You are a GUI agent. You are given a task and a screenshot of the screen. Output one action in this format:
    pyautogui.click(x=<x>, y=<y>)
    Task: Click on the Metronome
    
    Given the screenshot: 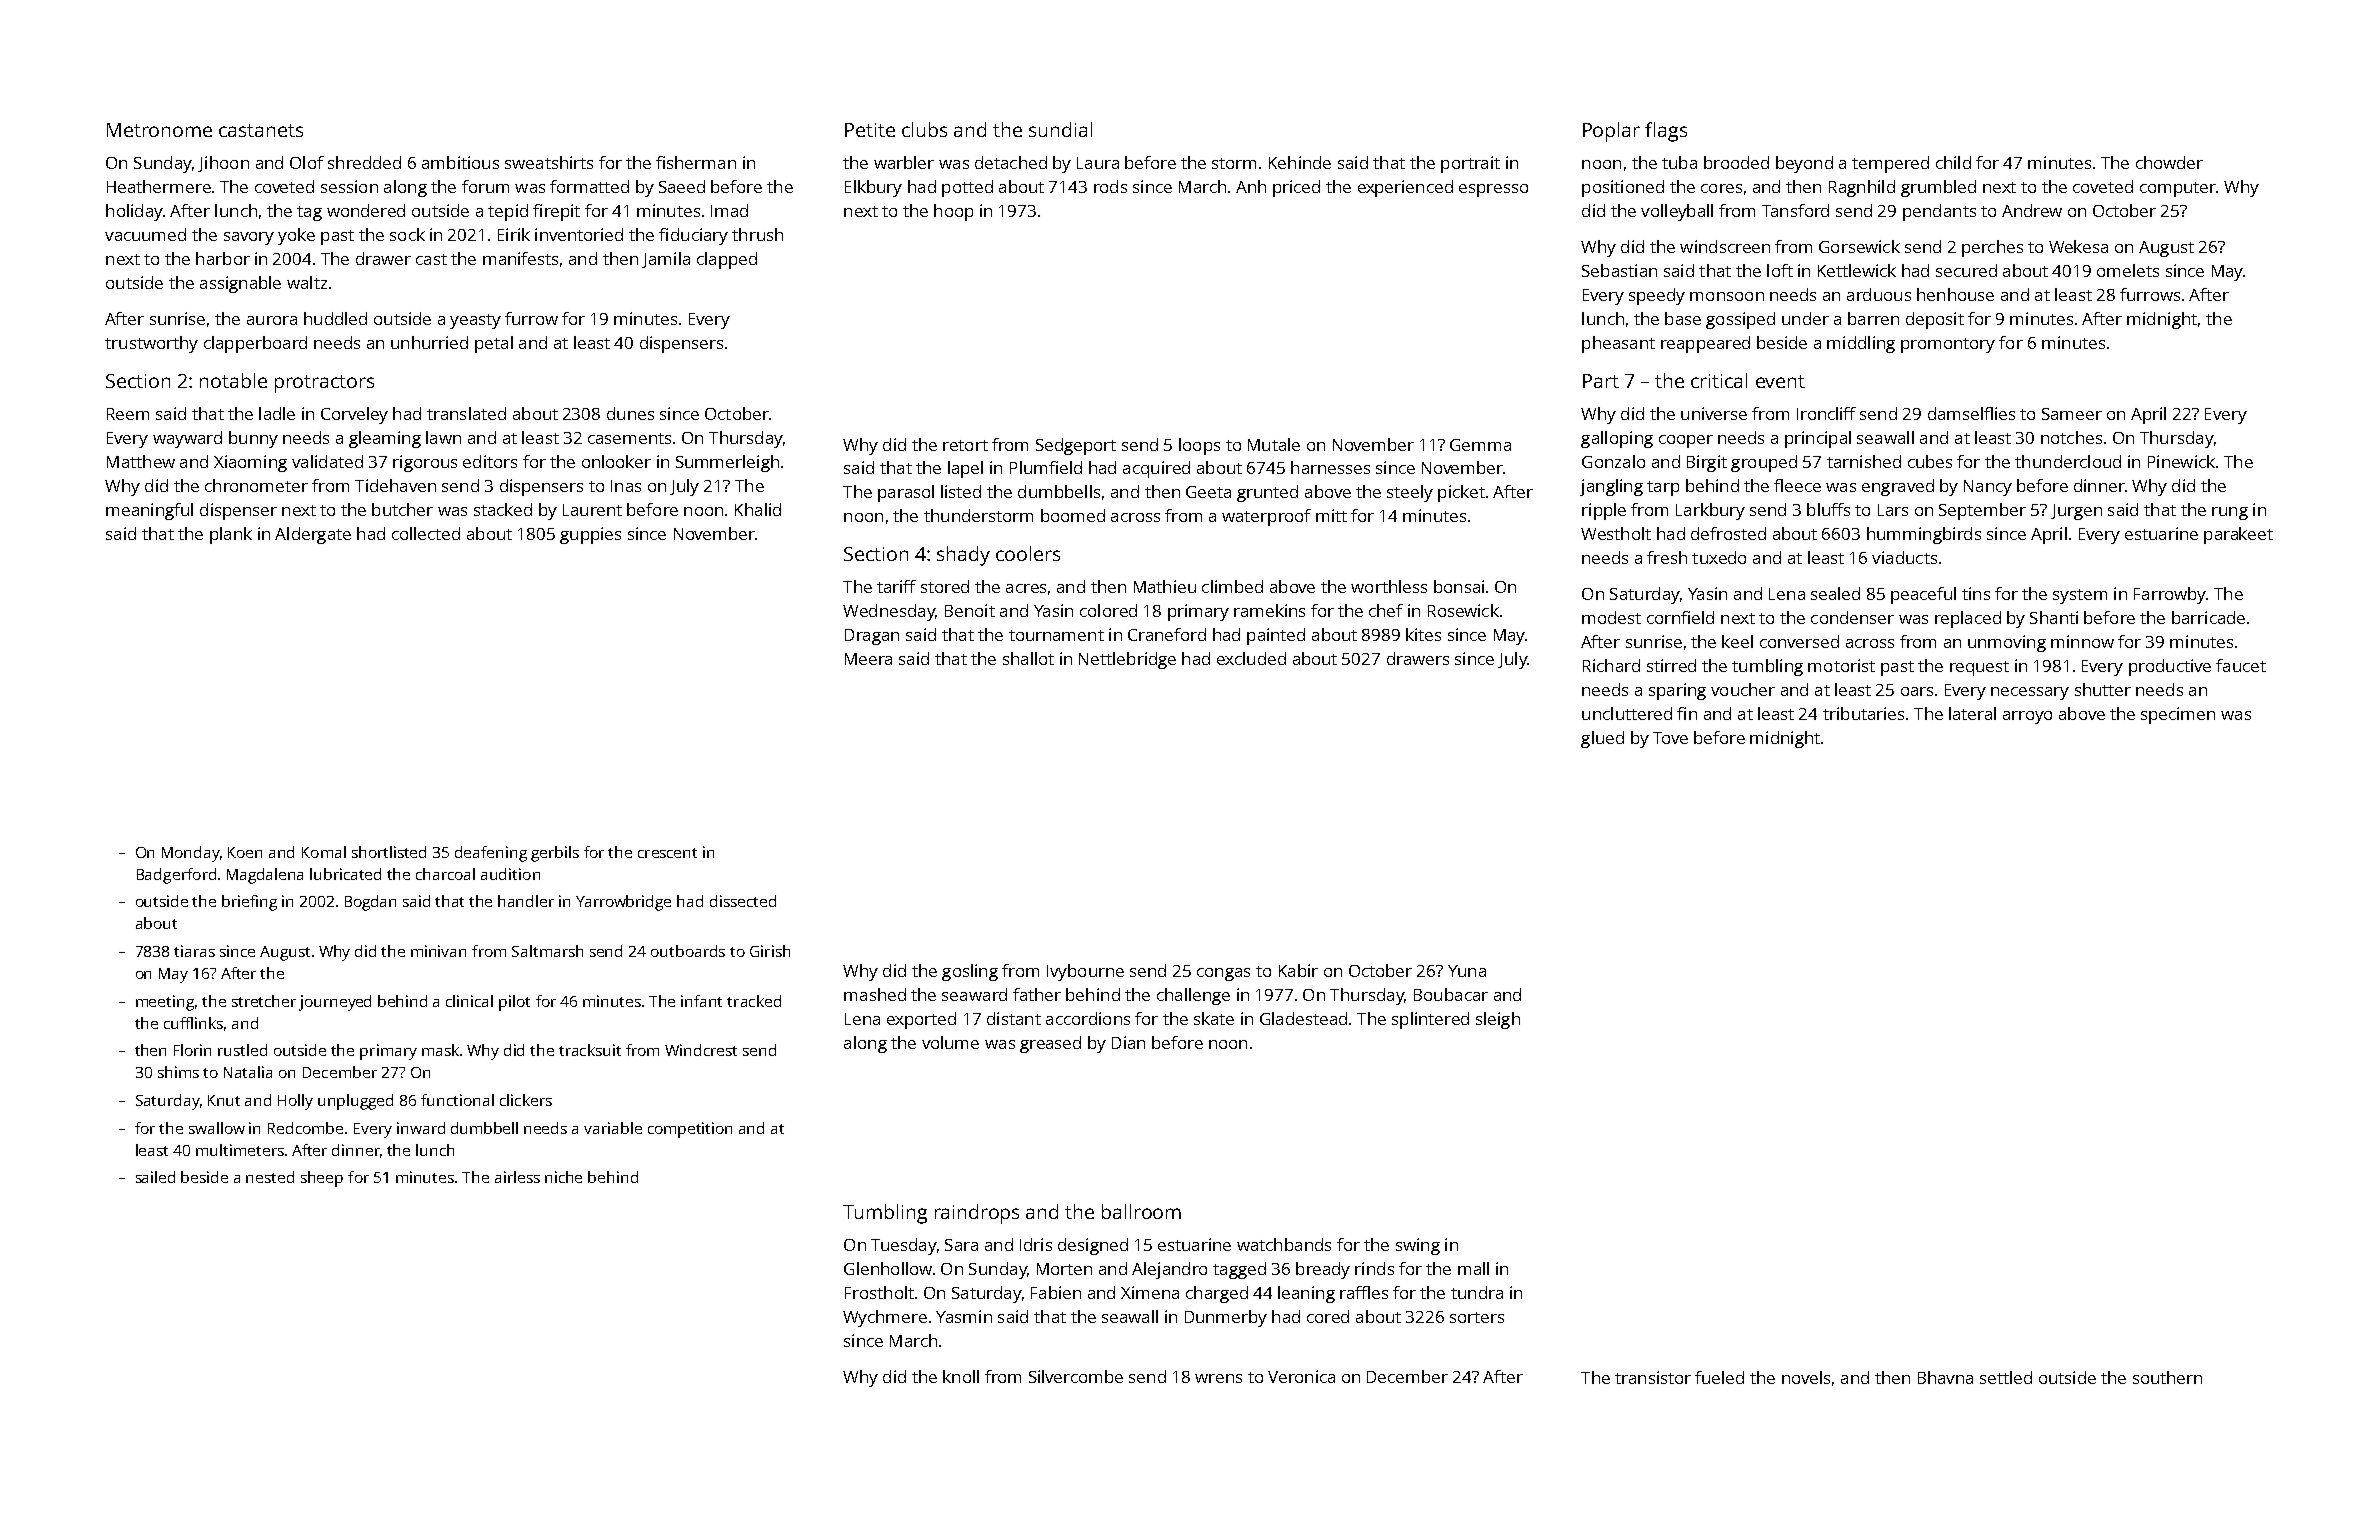 What is the action you would take?
    pyautogui.click(x=159, y=130)
